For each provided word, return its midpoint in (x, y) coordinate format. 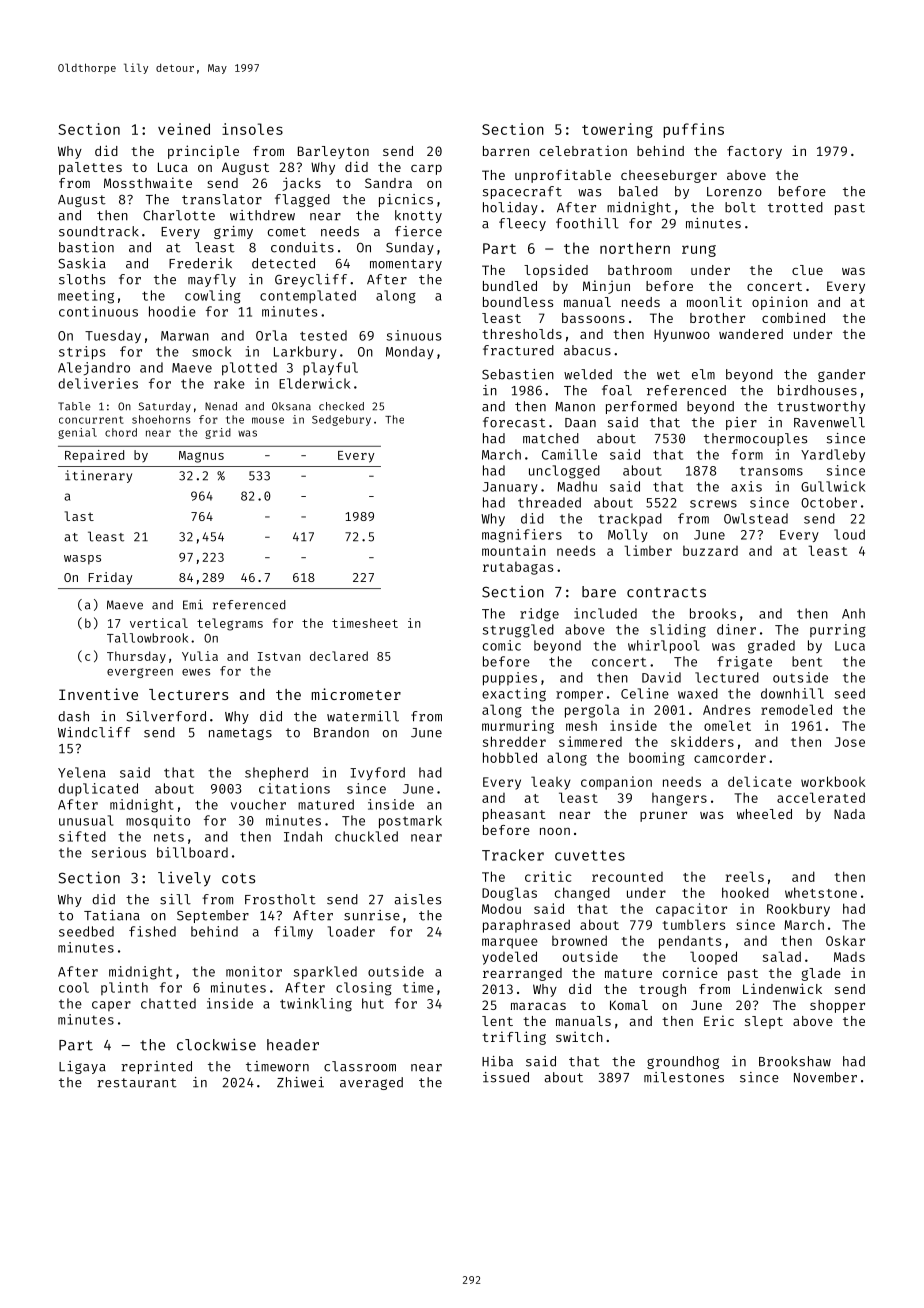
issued (506, 1077)
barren (506, 151)
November (825, 1077)
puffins (693, 130)
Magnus (201, 457)
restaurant (137, 1083)
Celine (645, 693)
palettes (90, 168)
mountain (514, 550)
